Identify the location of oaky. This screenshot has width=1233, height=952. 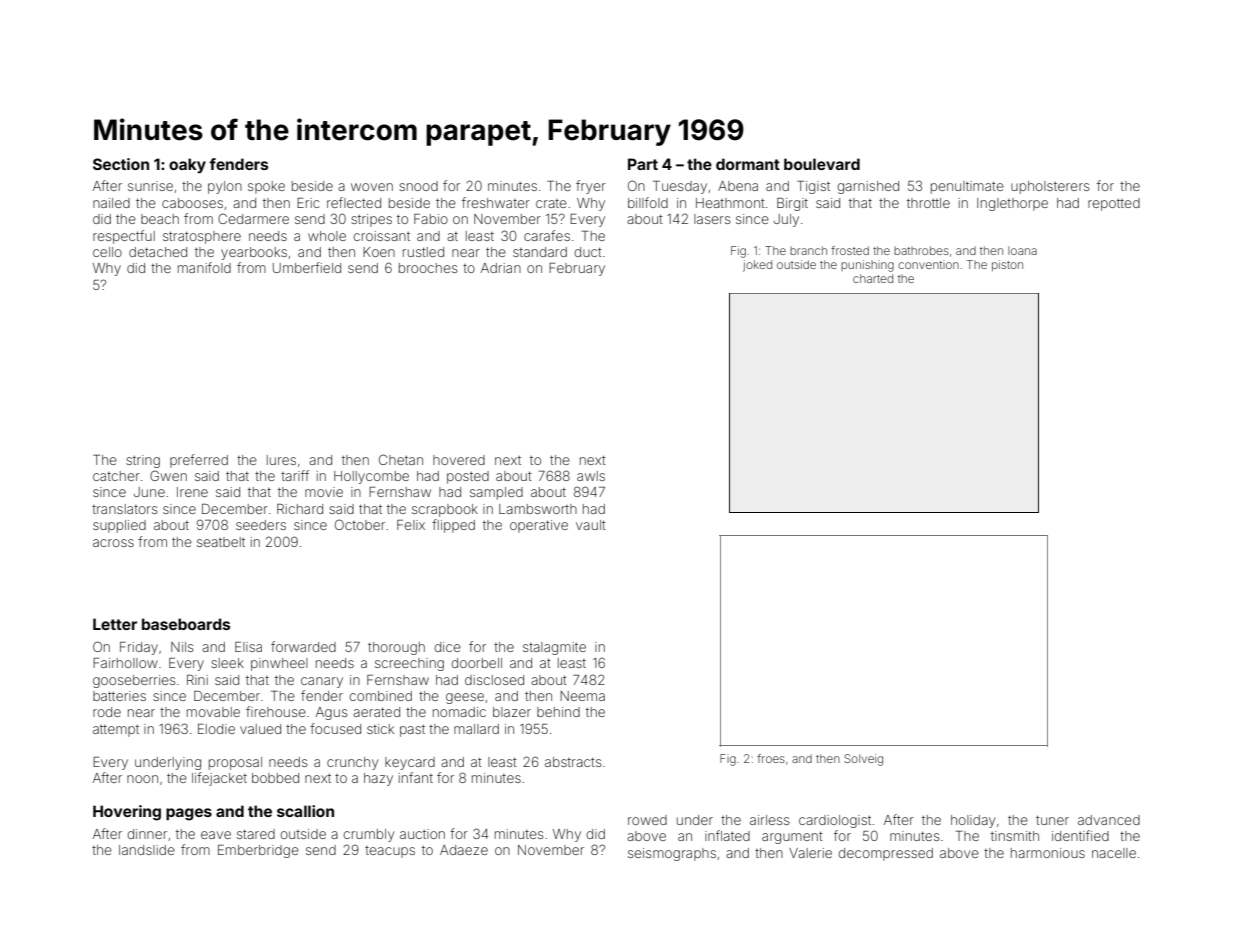
(187, 165).
